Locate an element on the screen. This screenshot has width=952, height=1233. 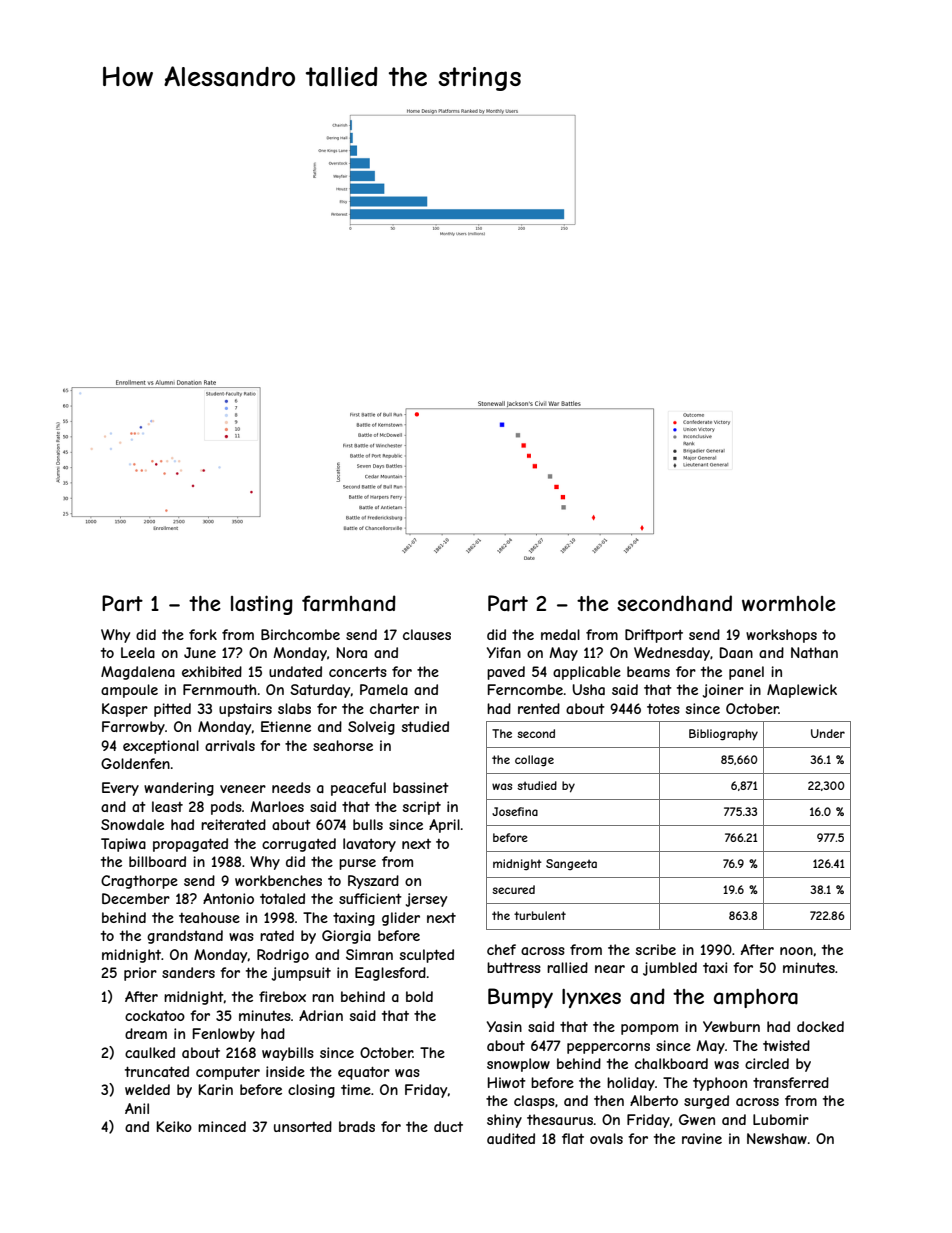
medal is located at coordinates (560, 634).
